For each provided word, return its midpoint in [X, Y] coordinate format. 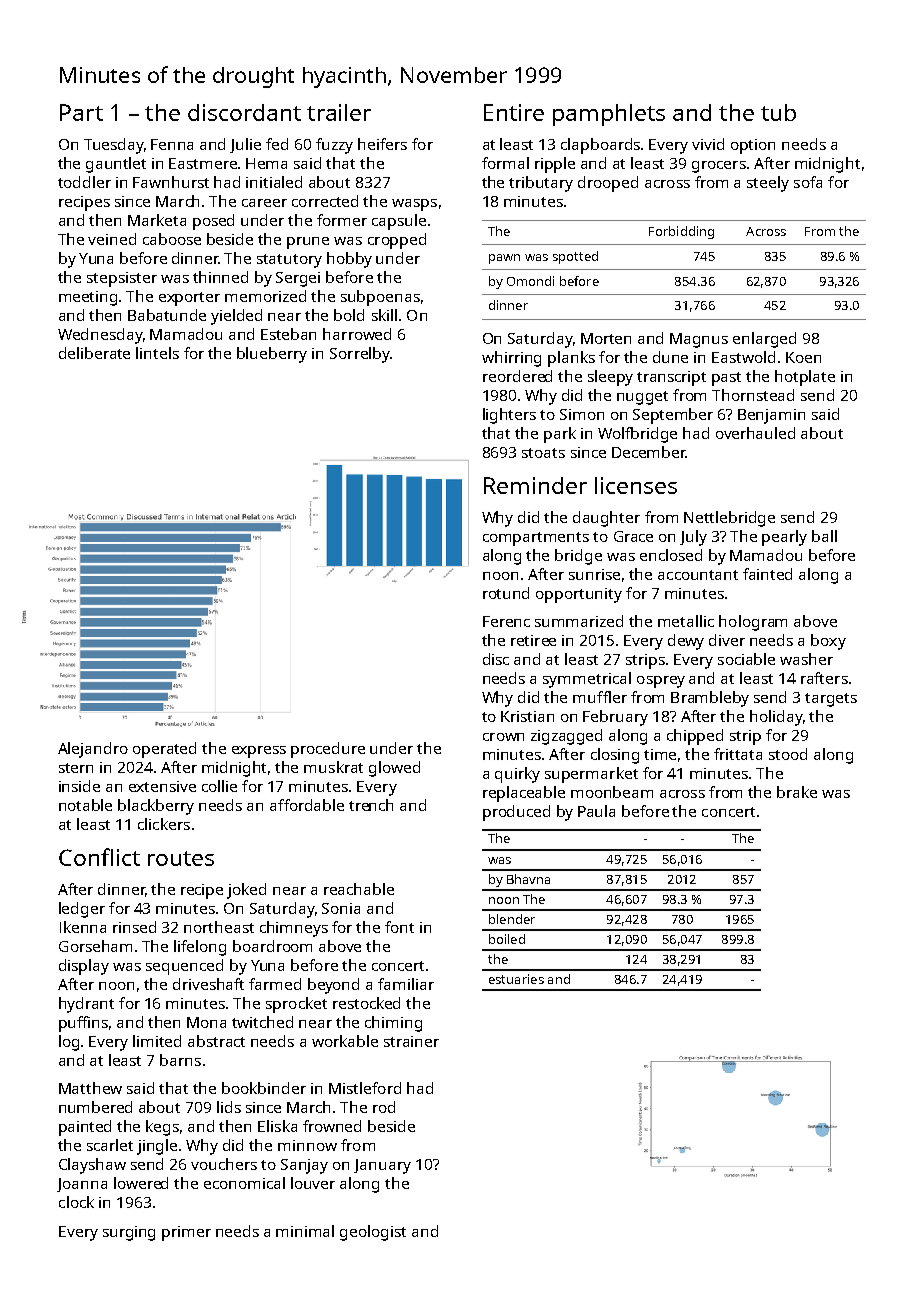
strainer [411, 1041]
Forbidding [681, 232]
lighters [509, 416]
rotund [506, 593]
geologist [373, 1233]
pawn [504, 259]
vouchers [224, 1164]
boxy [828, 642]
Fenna [172, 144]
